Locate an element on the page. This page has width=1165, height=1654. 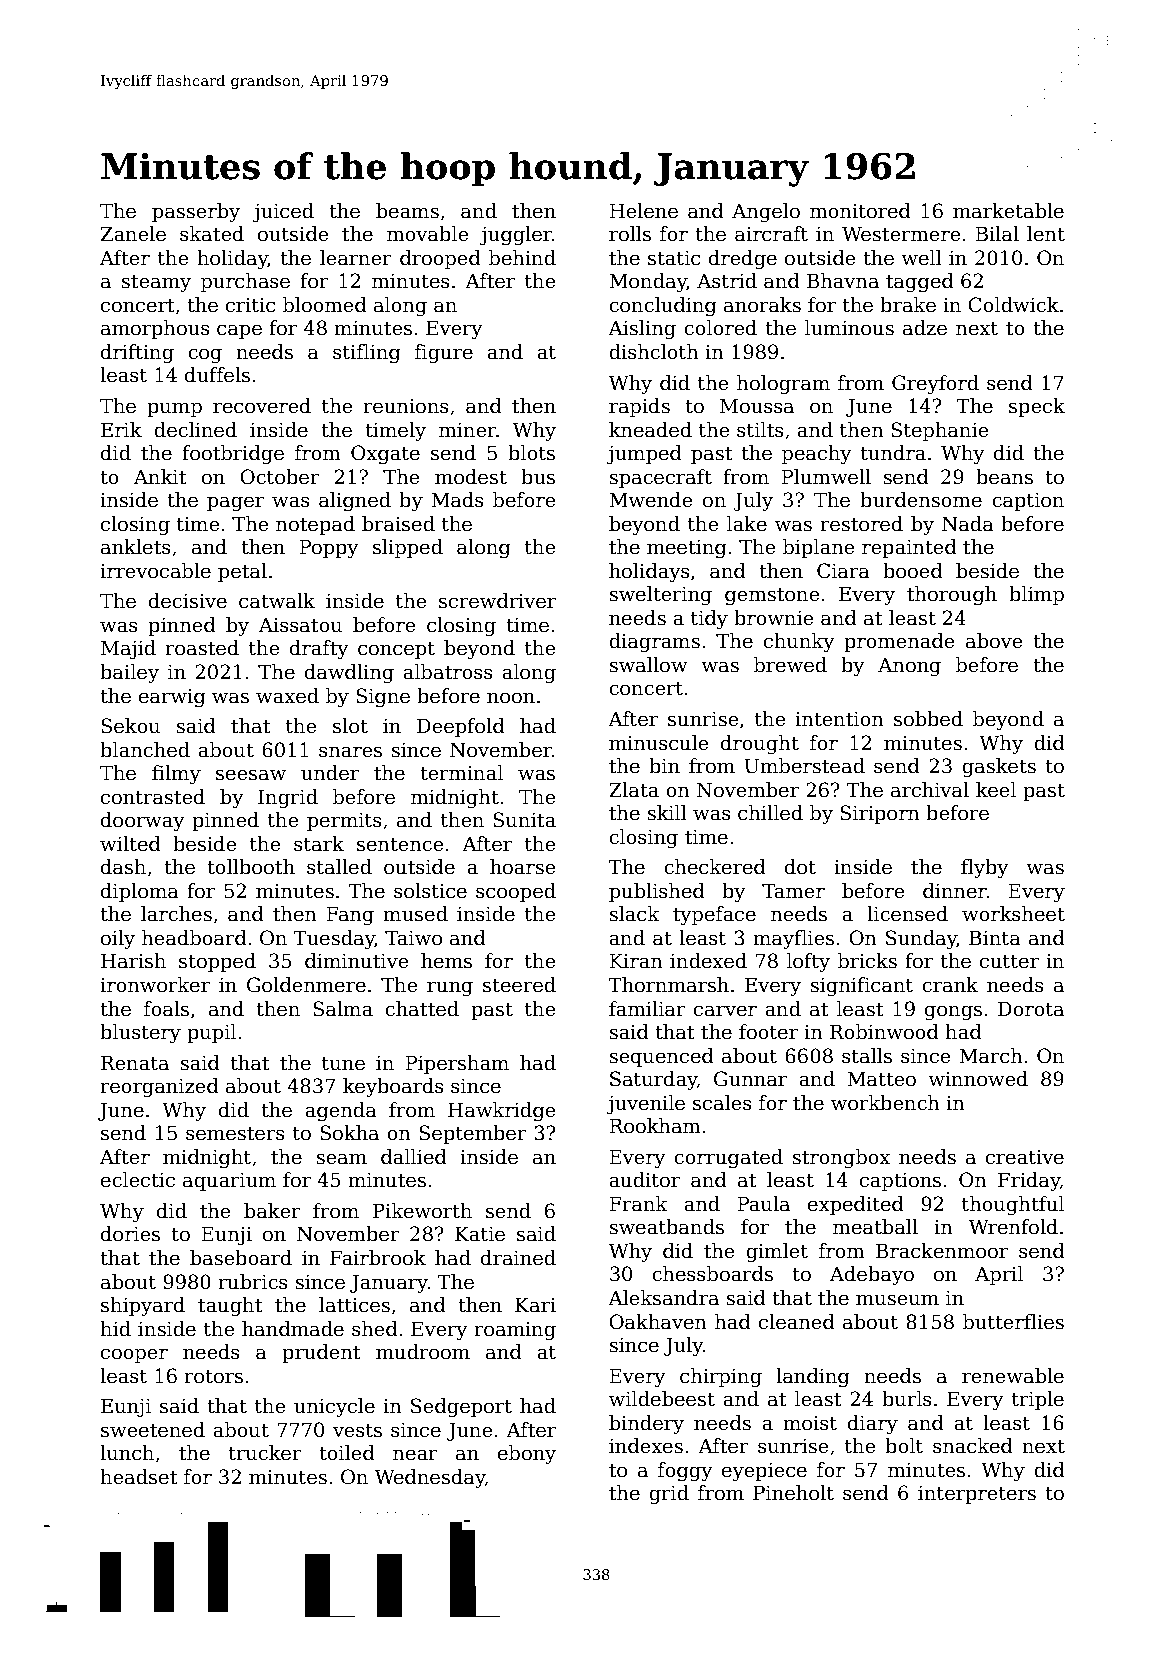
Robinwood is located at coordinates (884, 1032).
